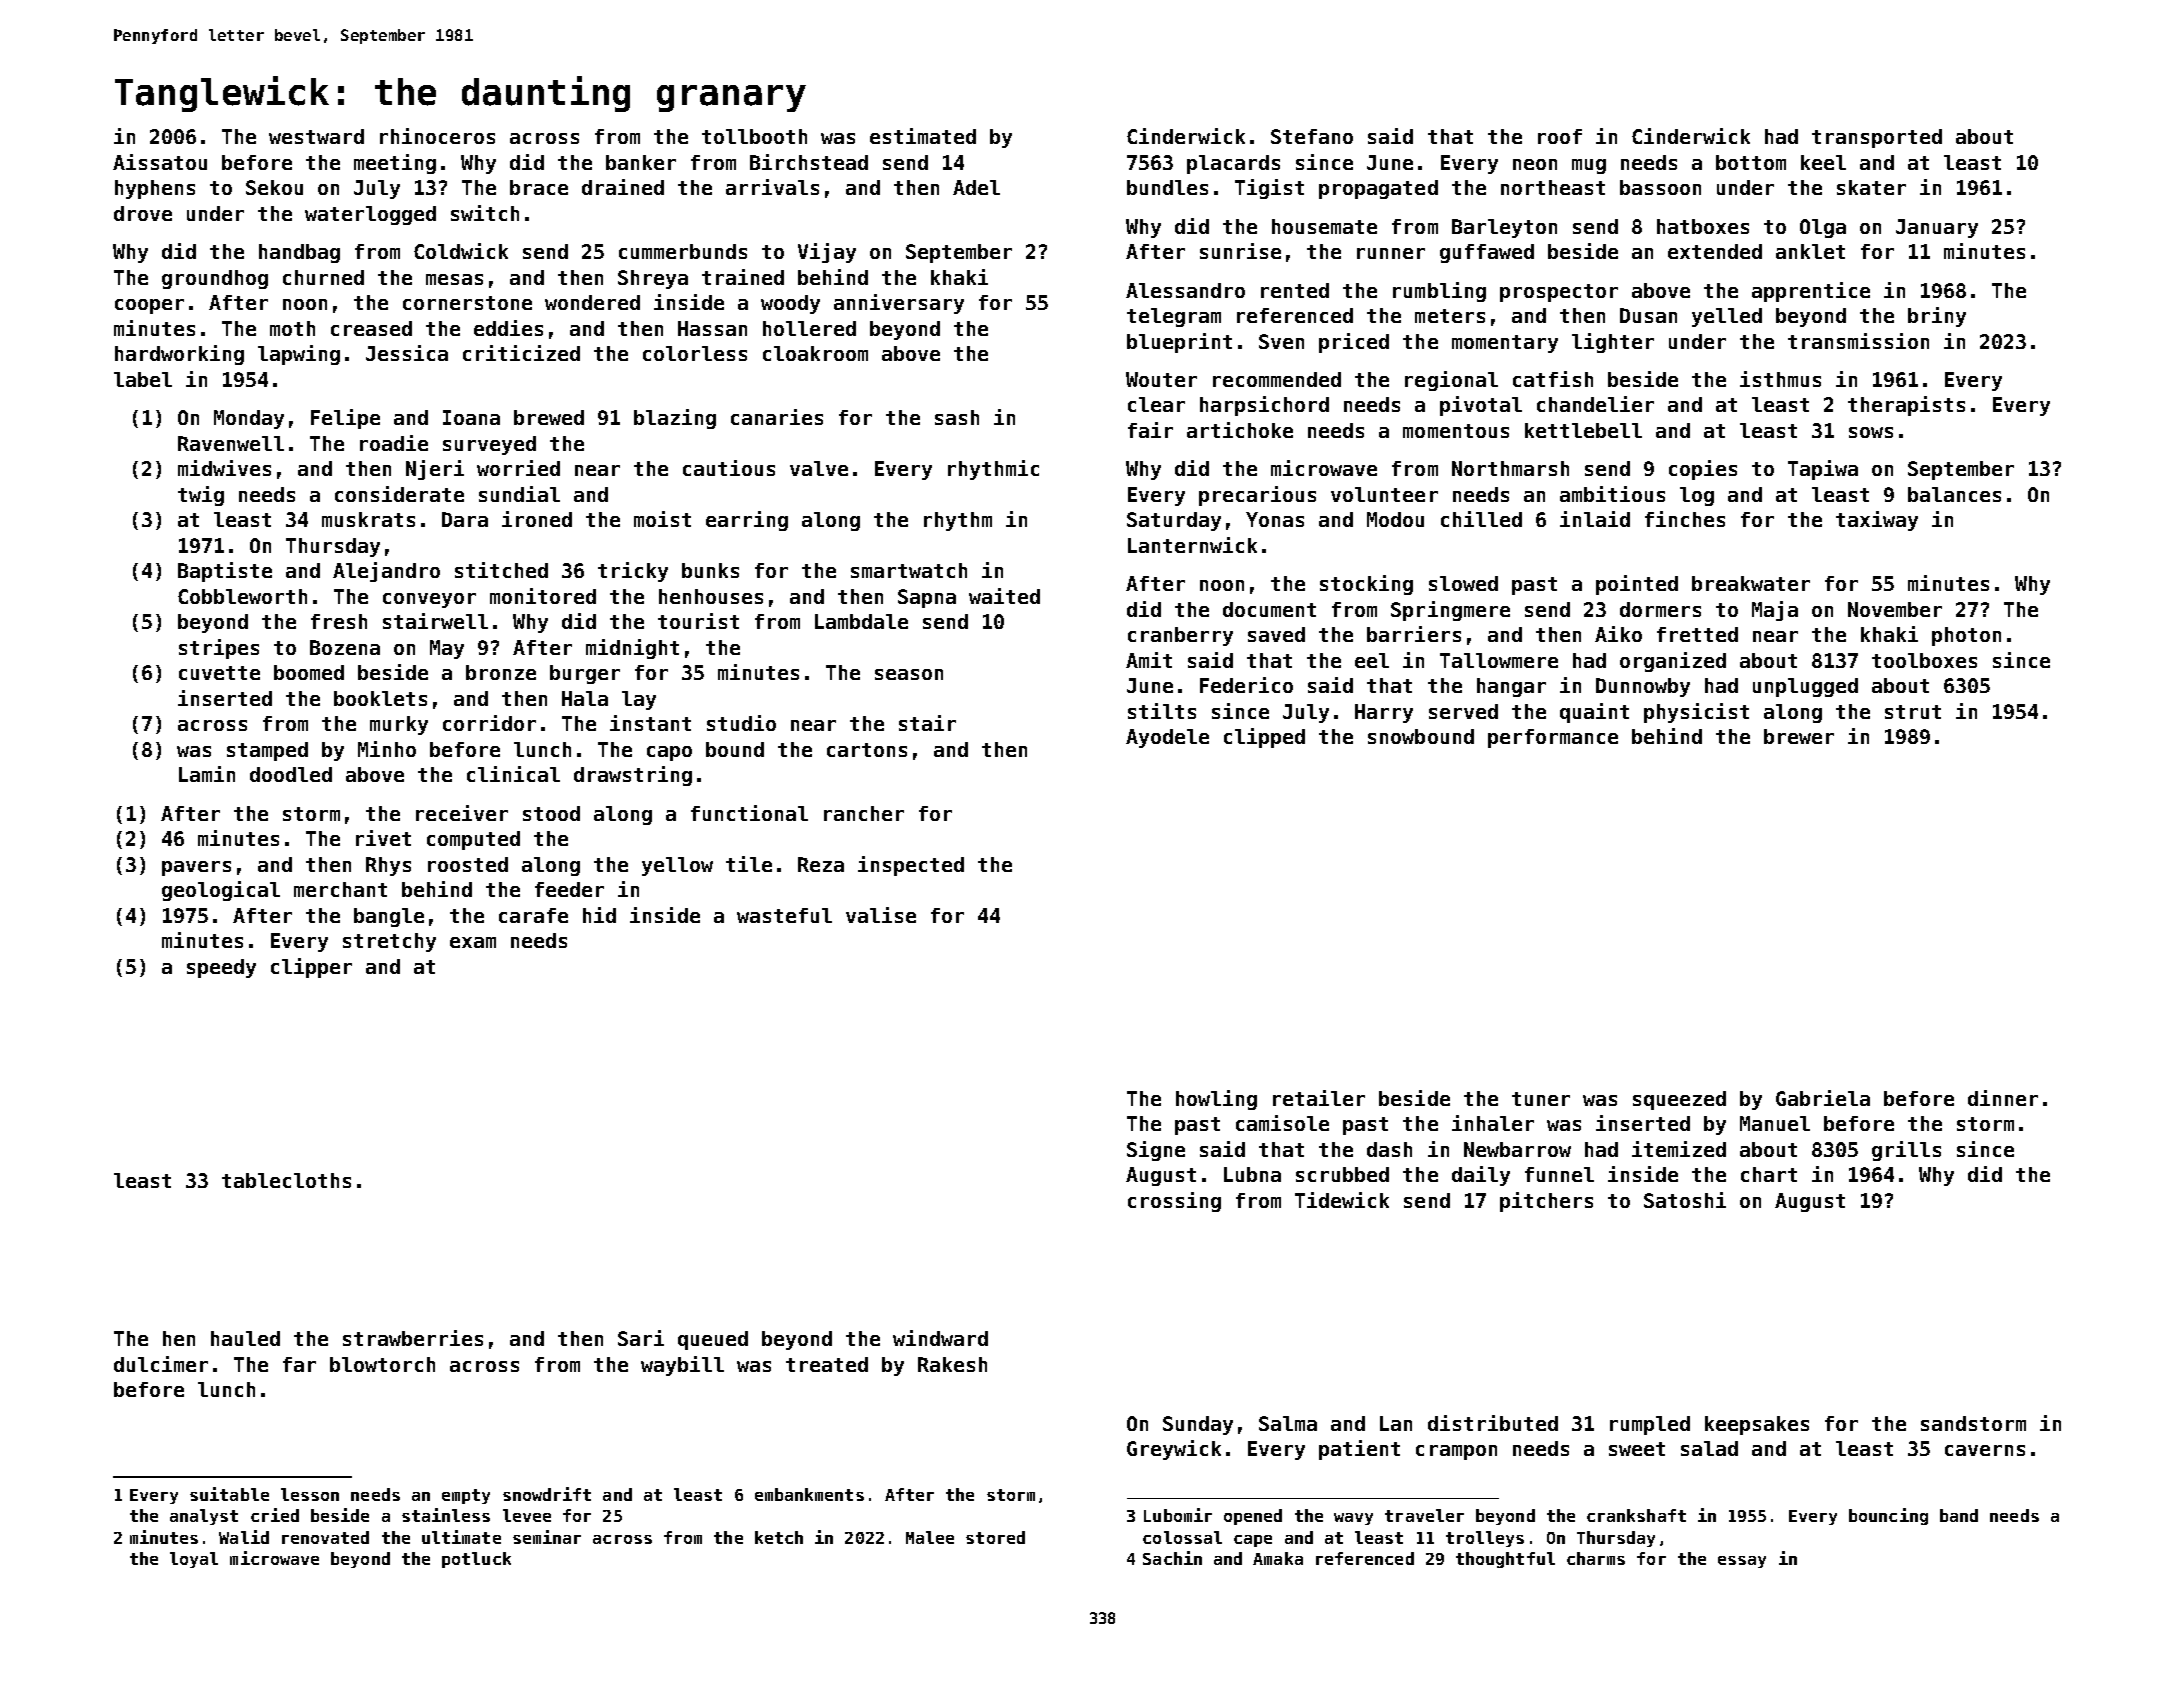 The width and height of the image is (2178, 1683). I want to click on dinner, so click(2003, 1098).
